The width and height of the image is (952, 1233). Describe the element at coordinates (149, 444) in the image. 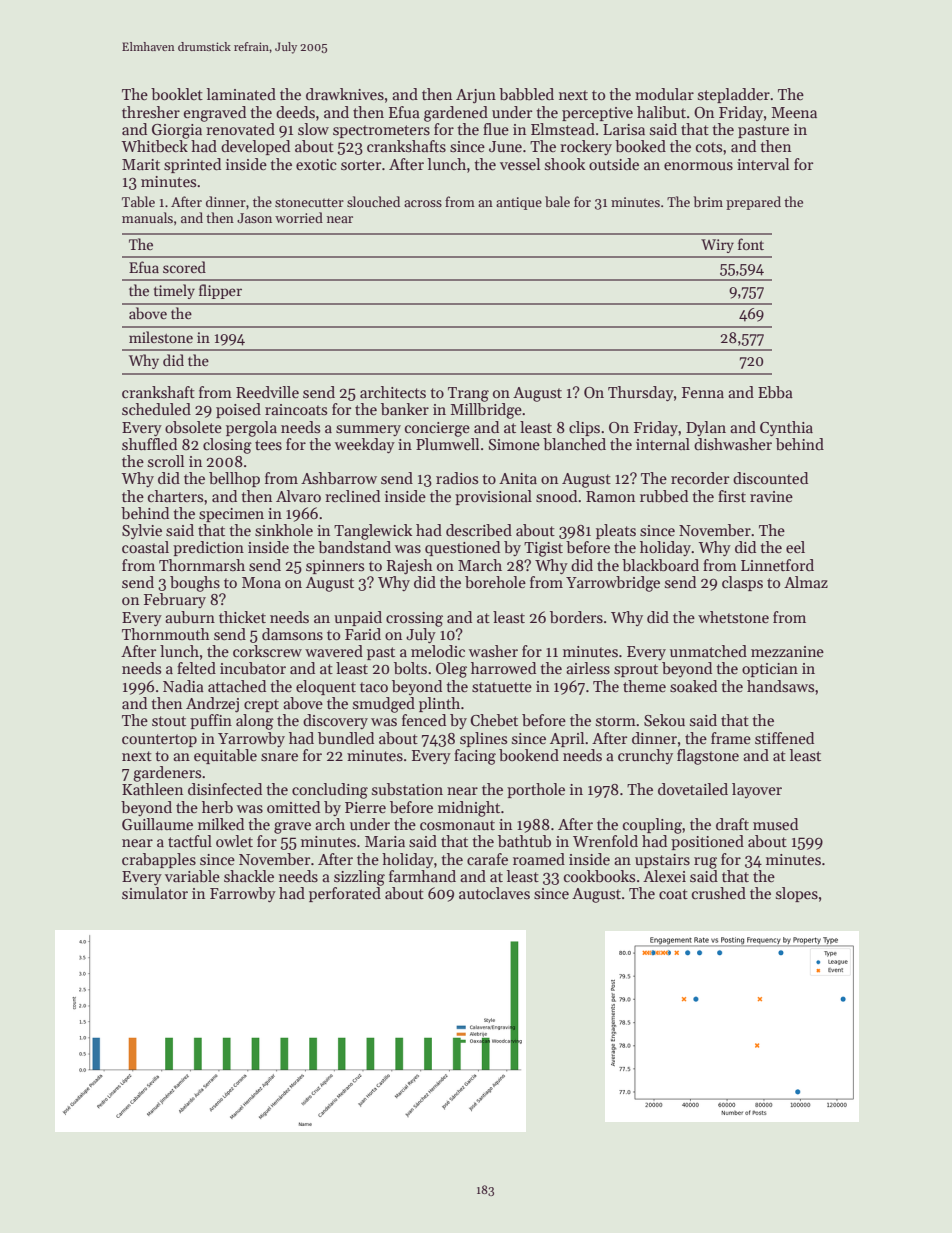

I see `shuffled` at that location.
